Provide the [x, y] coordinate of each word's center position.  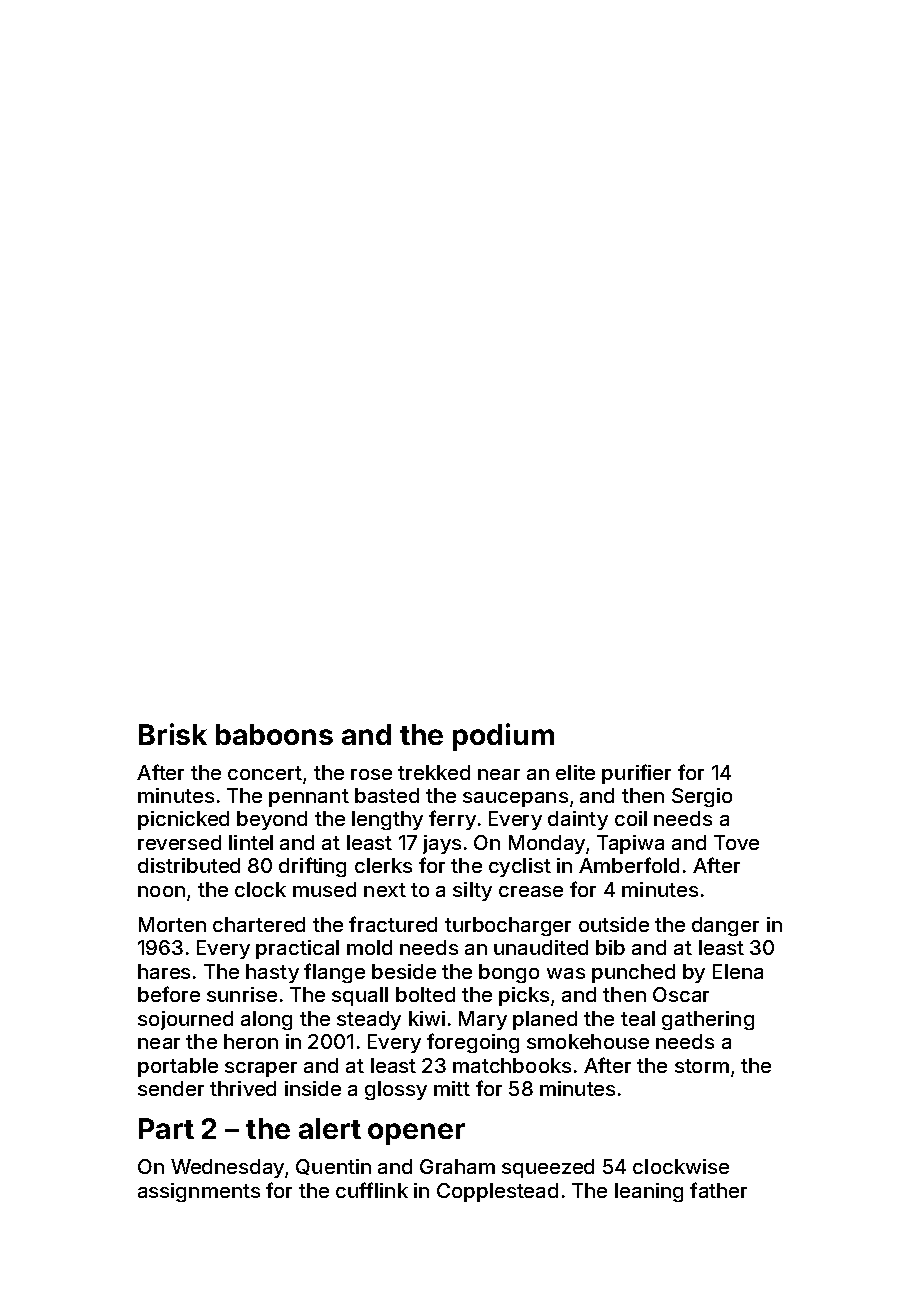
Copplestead [497, 1192]
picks [524, 996]
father [718, 1190]
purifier [636, 774]
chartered [259, 924]
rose [371, 774]
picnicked [183, 820]
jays [442, 844]
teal [638, 1018]
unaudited [541, 947]
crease [531, 891]
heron [251, 1041]
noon [161, 891]
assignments [199, 1192]
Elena [738, 971]
